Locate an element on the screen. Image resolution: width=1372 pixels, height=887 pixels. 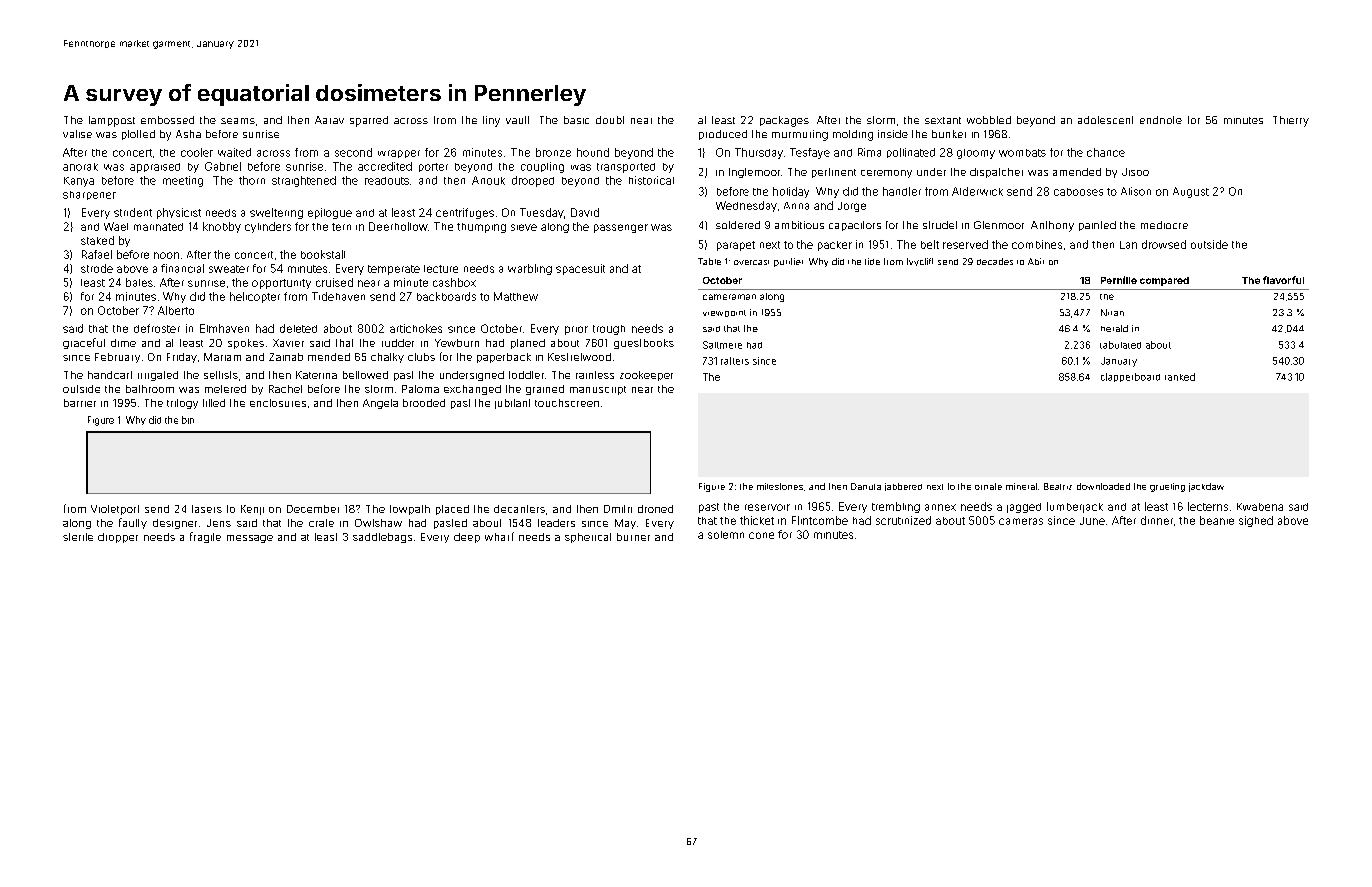
Jorge is located at coordinates (852, 207).
